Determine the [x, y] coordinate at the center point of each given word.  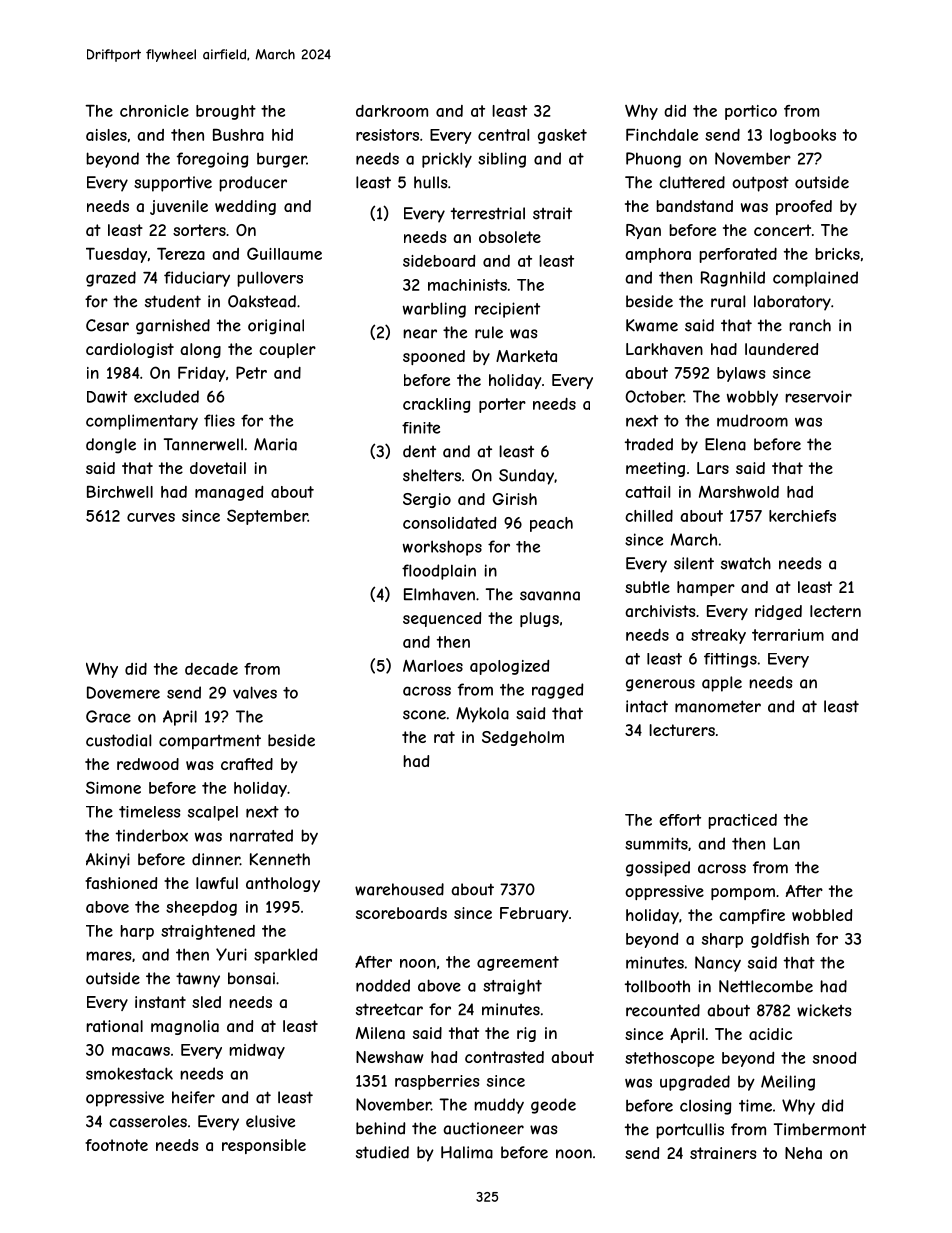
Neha [803, 1153]
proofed [804, 207]
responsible [264, 1146]
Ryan [643, 231]
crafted [247, 764]
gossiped [658, 869]
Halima [467, 1152]
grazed [111, 279]
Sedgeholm [523, 738]
